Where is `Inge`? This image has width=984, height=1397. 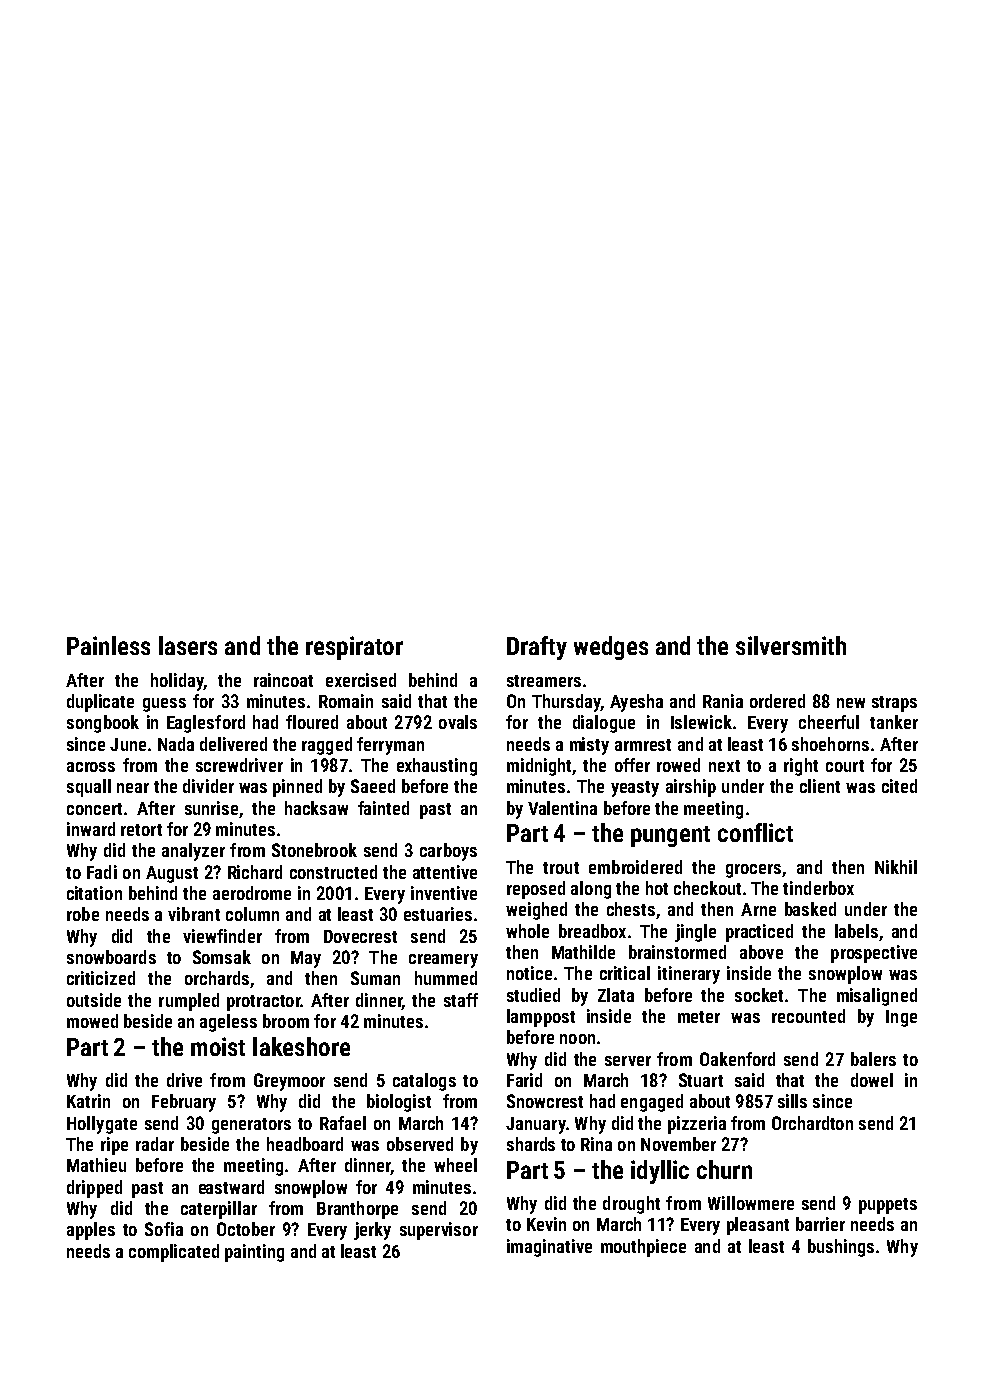
Inge is located at coordinates (901, 1018).
